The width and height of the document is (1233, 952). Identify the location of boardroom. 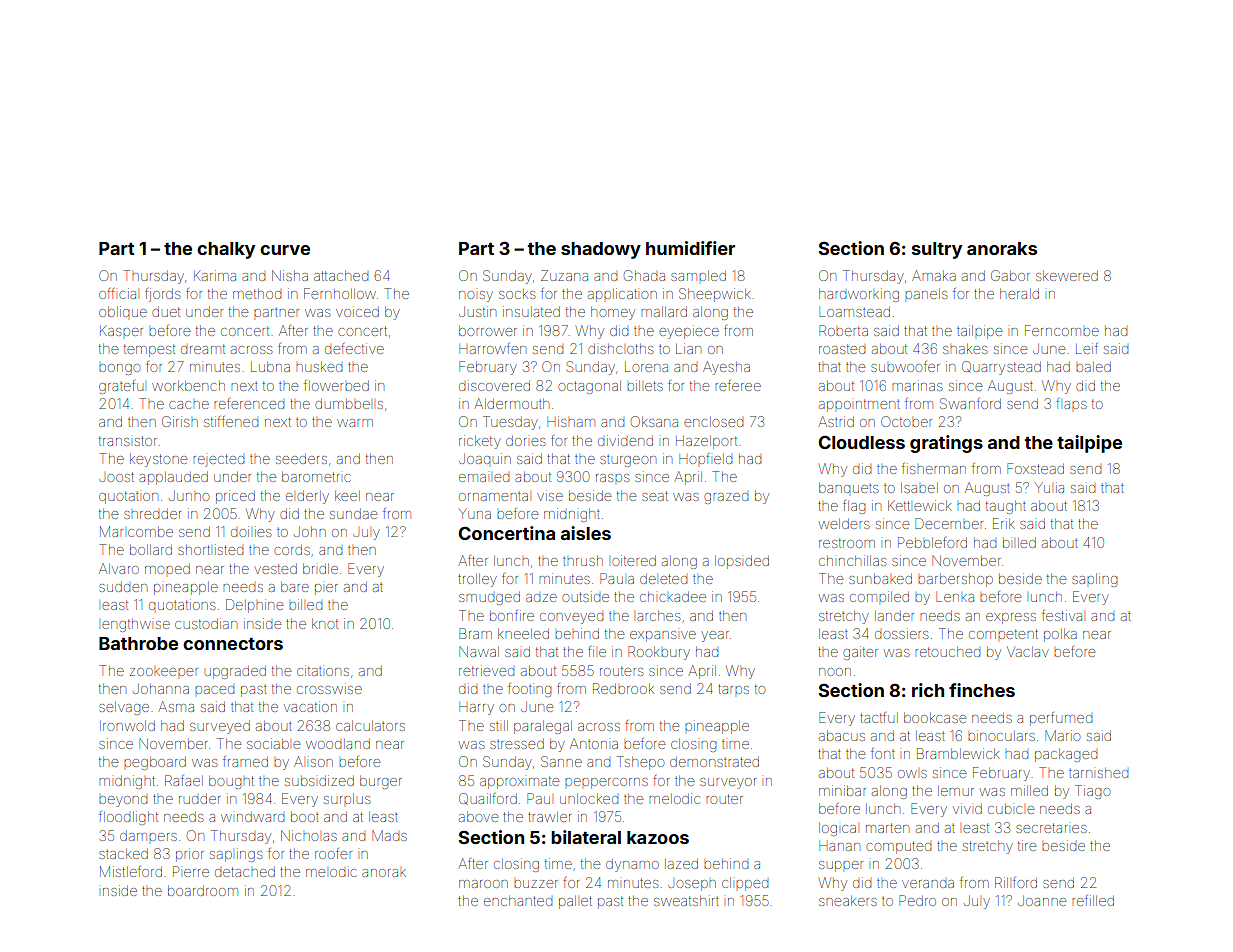
(203, 891).
